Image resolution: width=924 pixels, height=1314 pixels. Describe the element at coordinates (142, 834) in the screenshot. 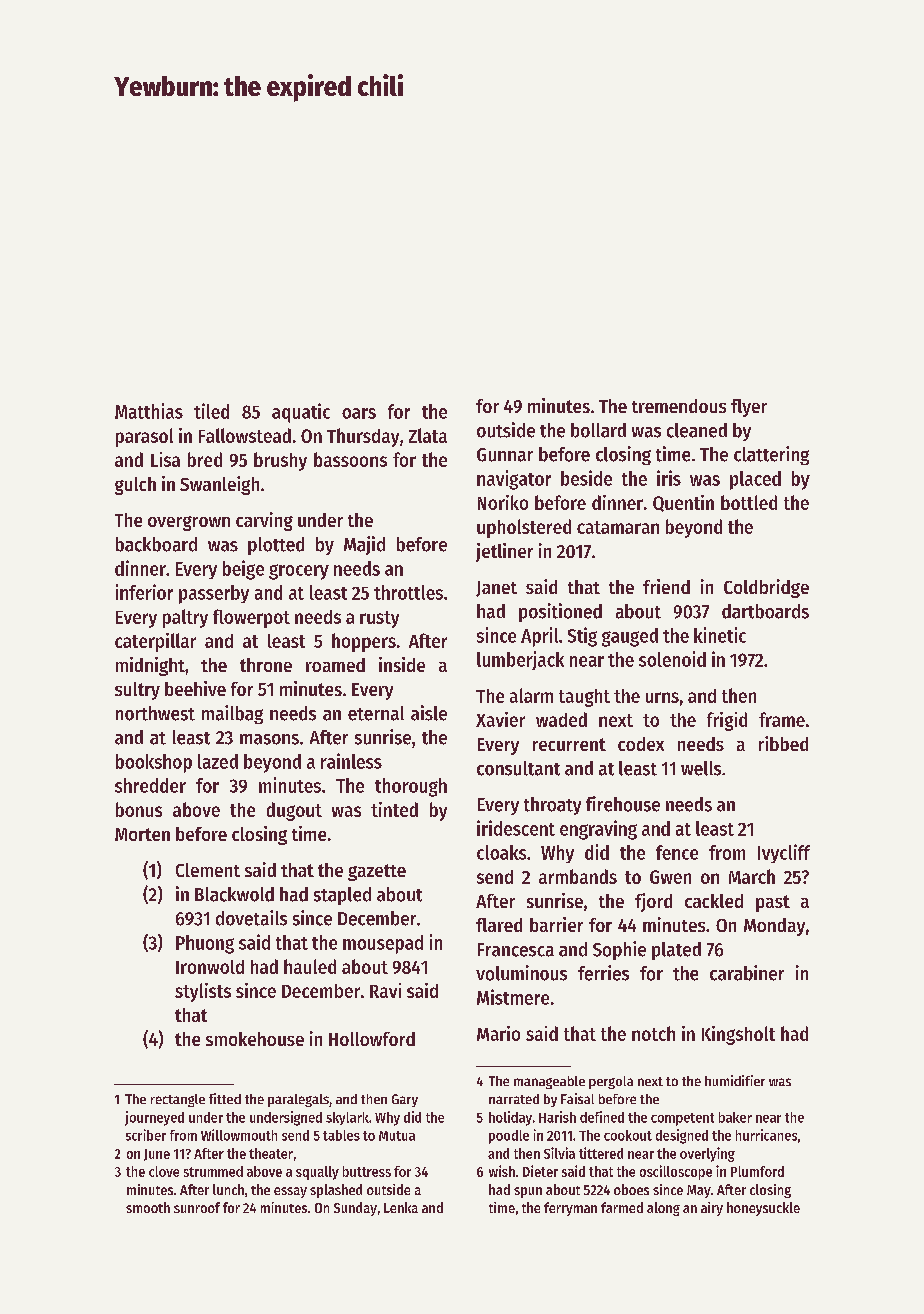

I see `Morten` at that location.
